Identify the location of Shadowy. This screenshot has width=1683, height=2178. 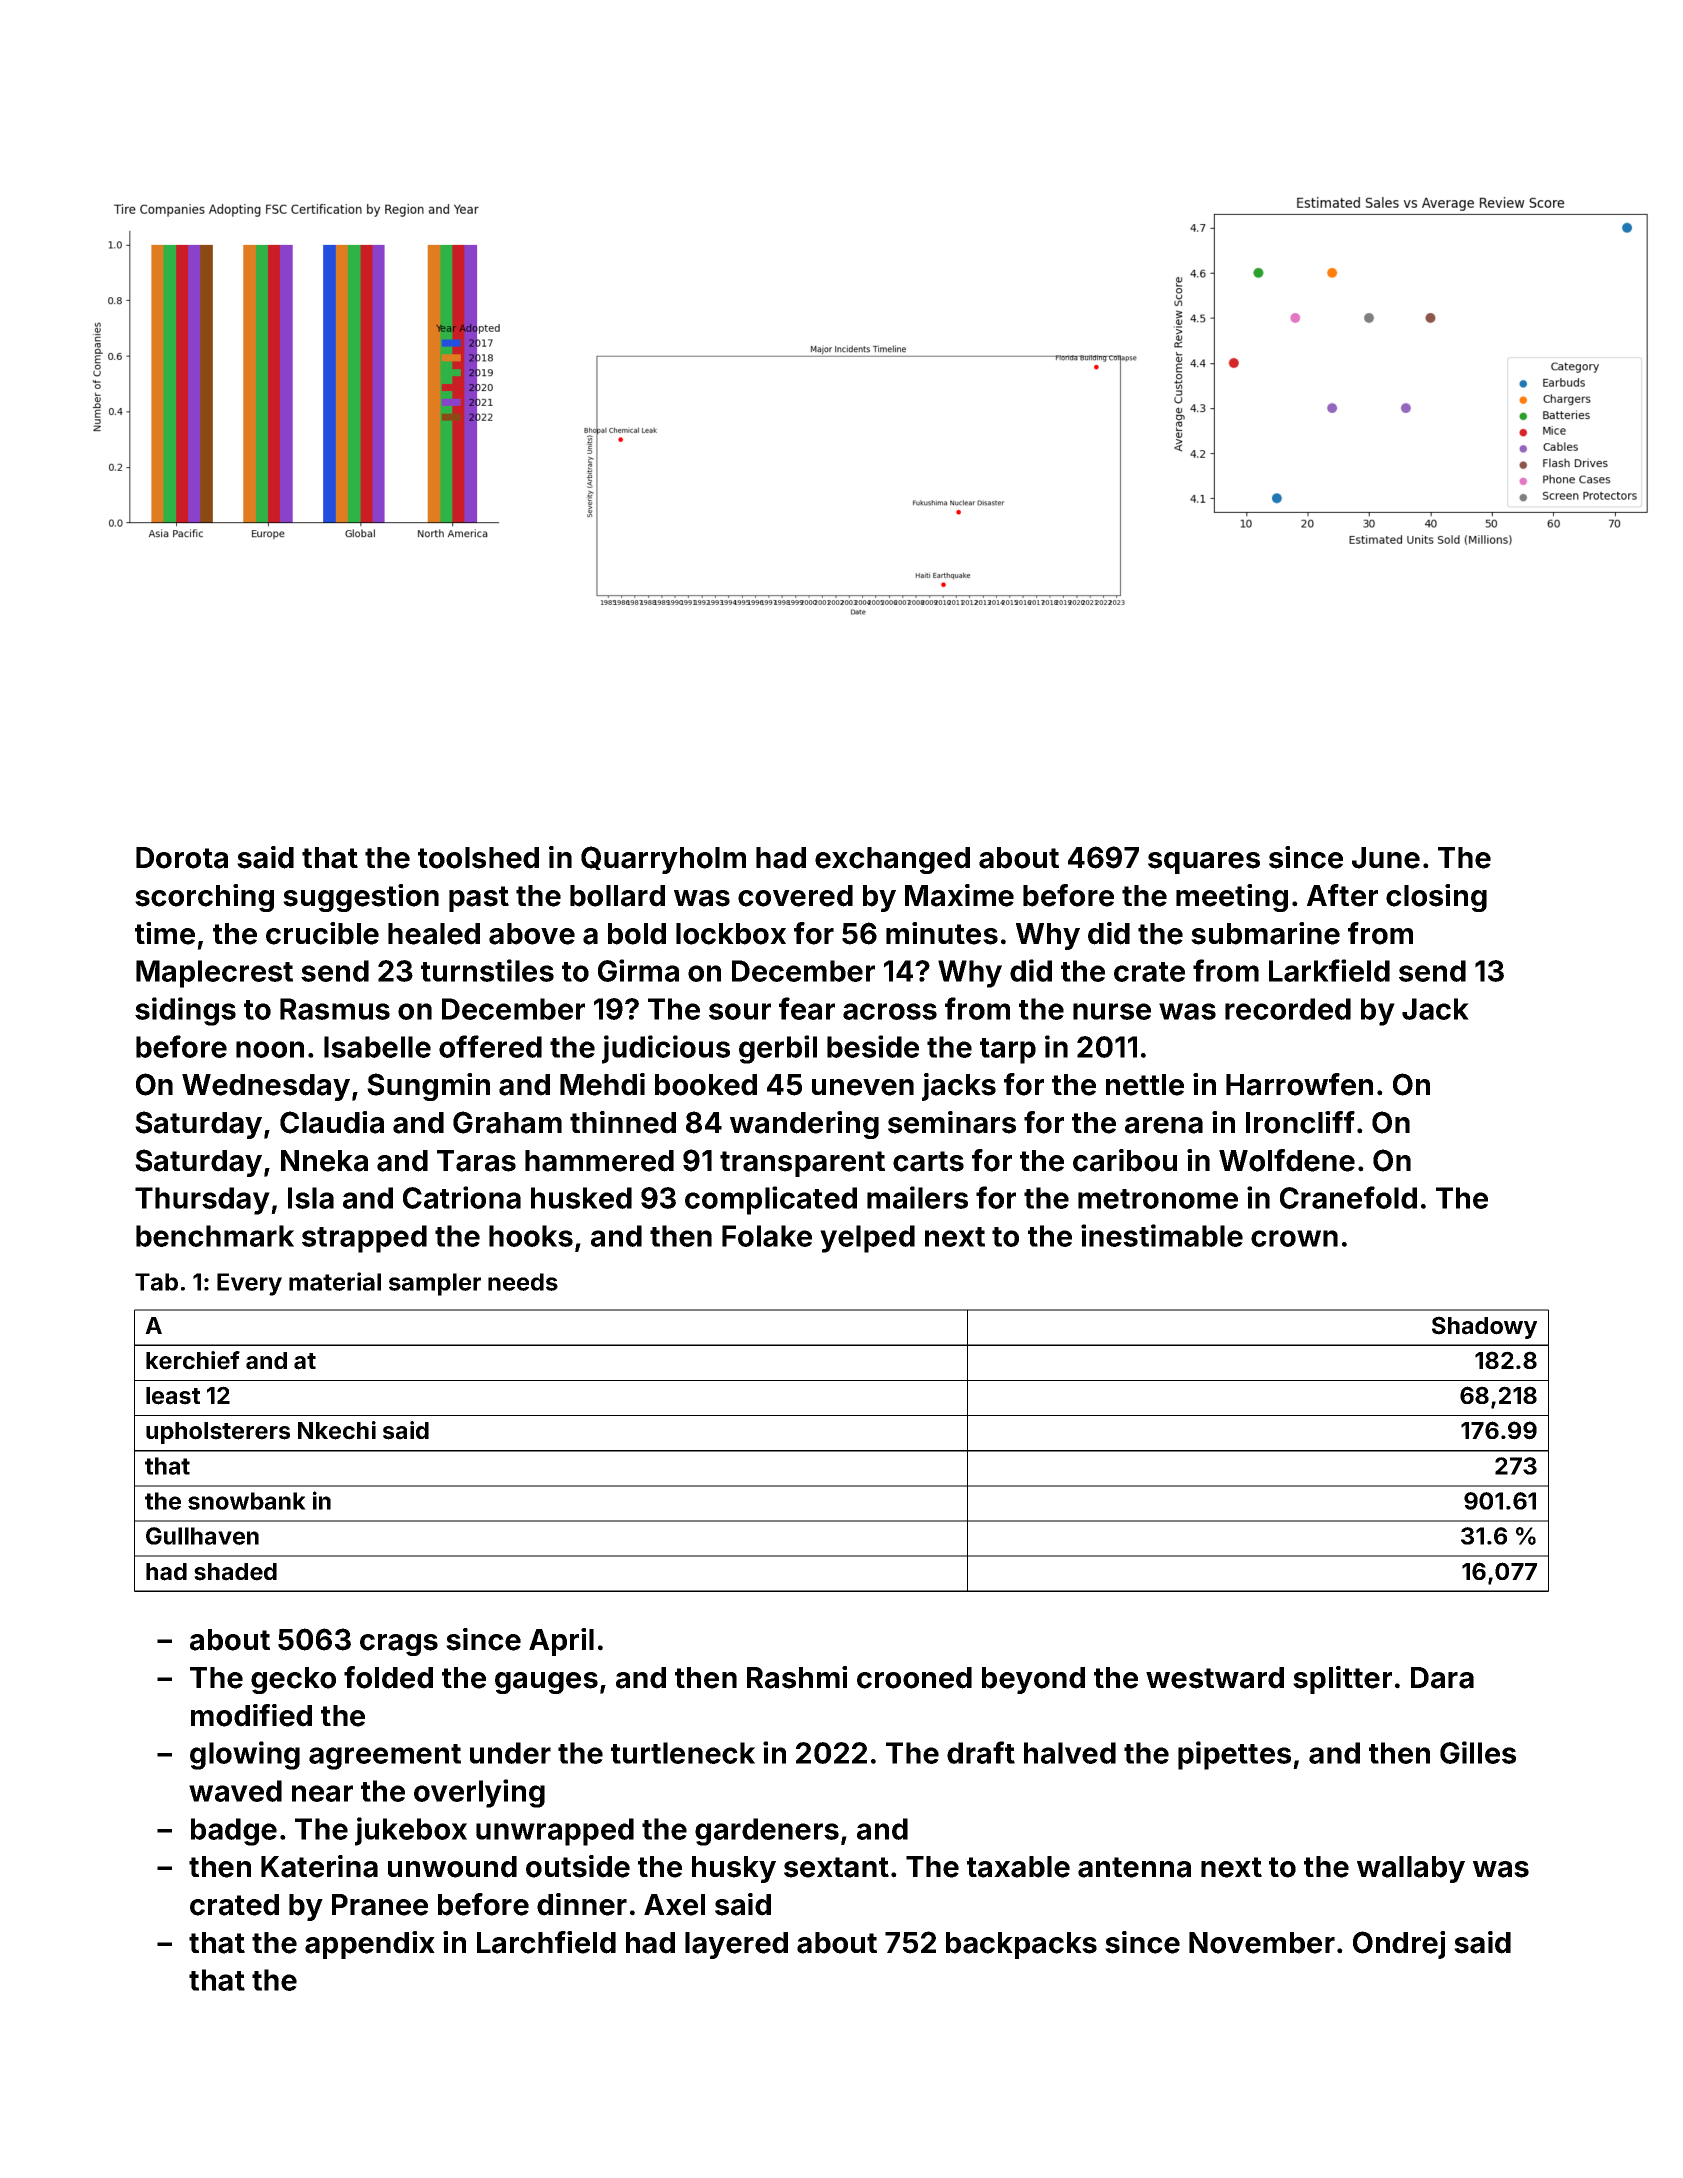
(1484, 1327).
